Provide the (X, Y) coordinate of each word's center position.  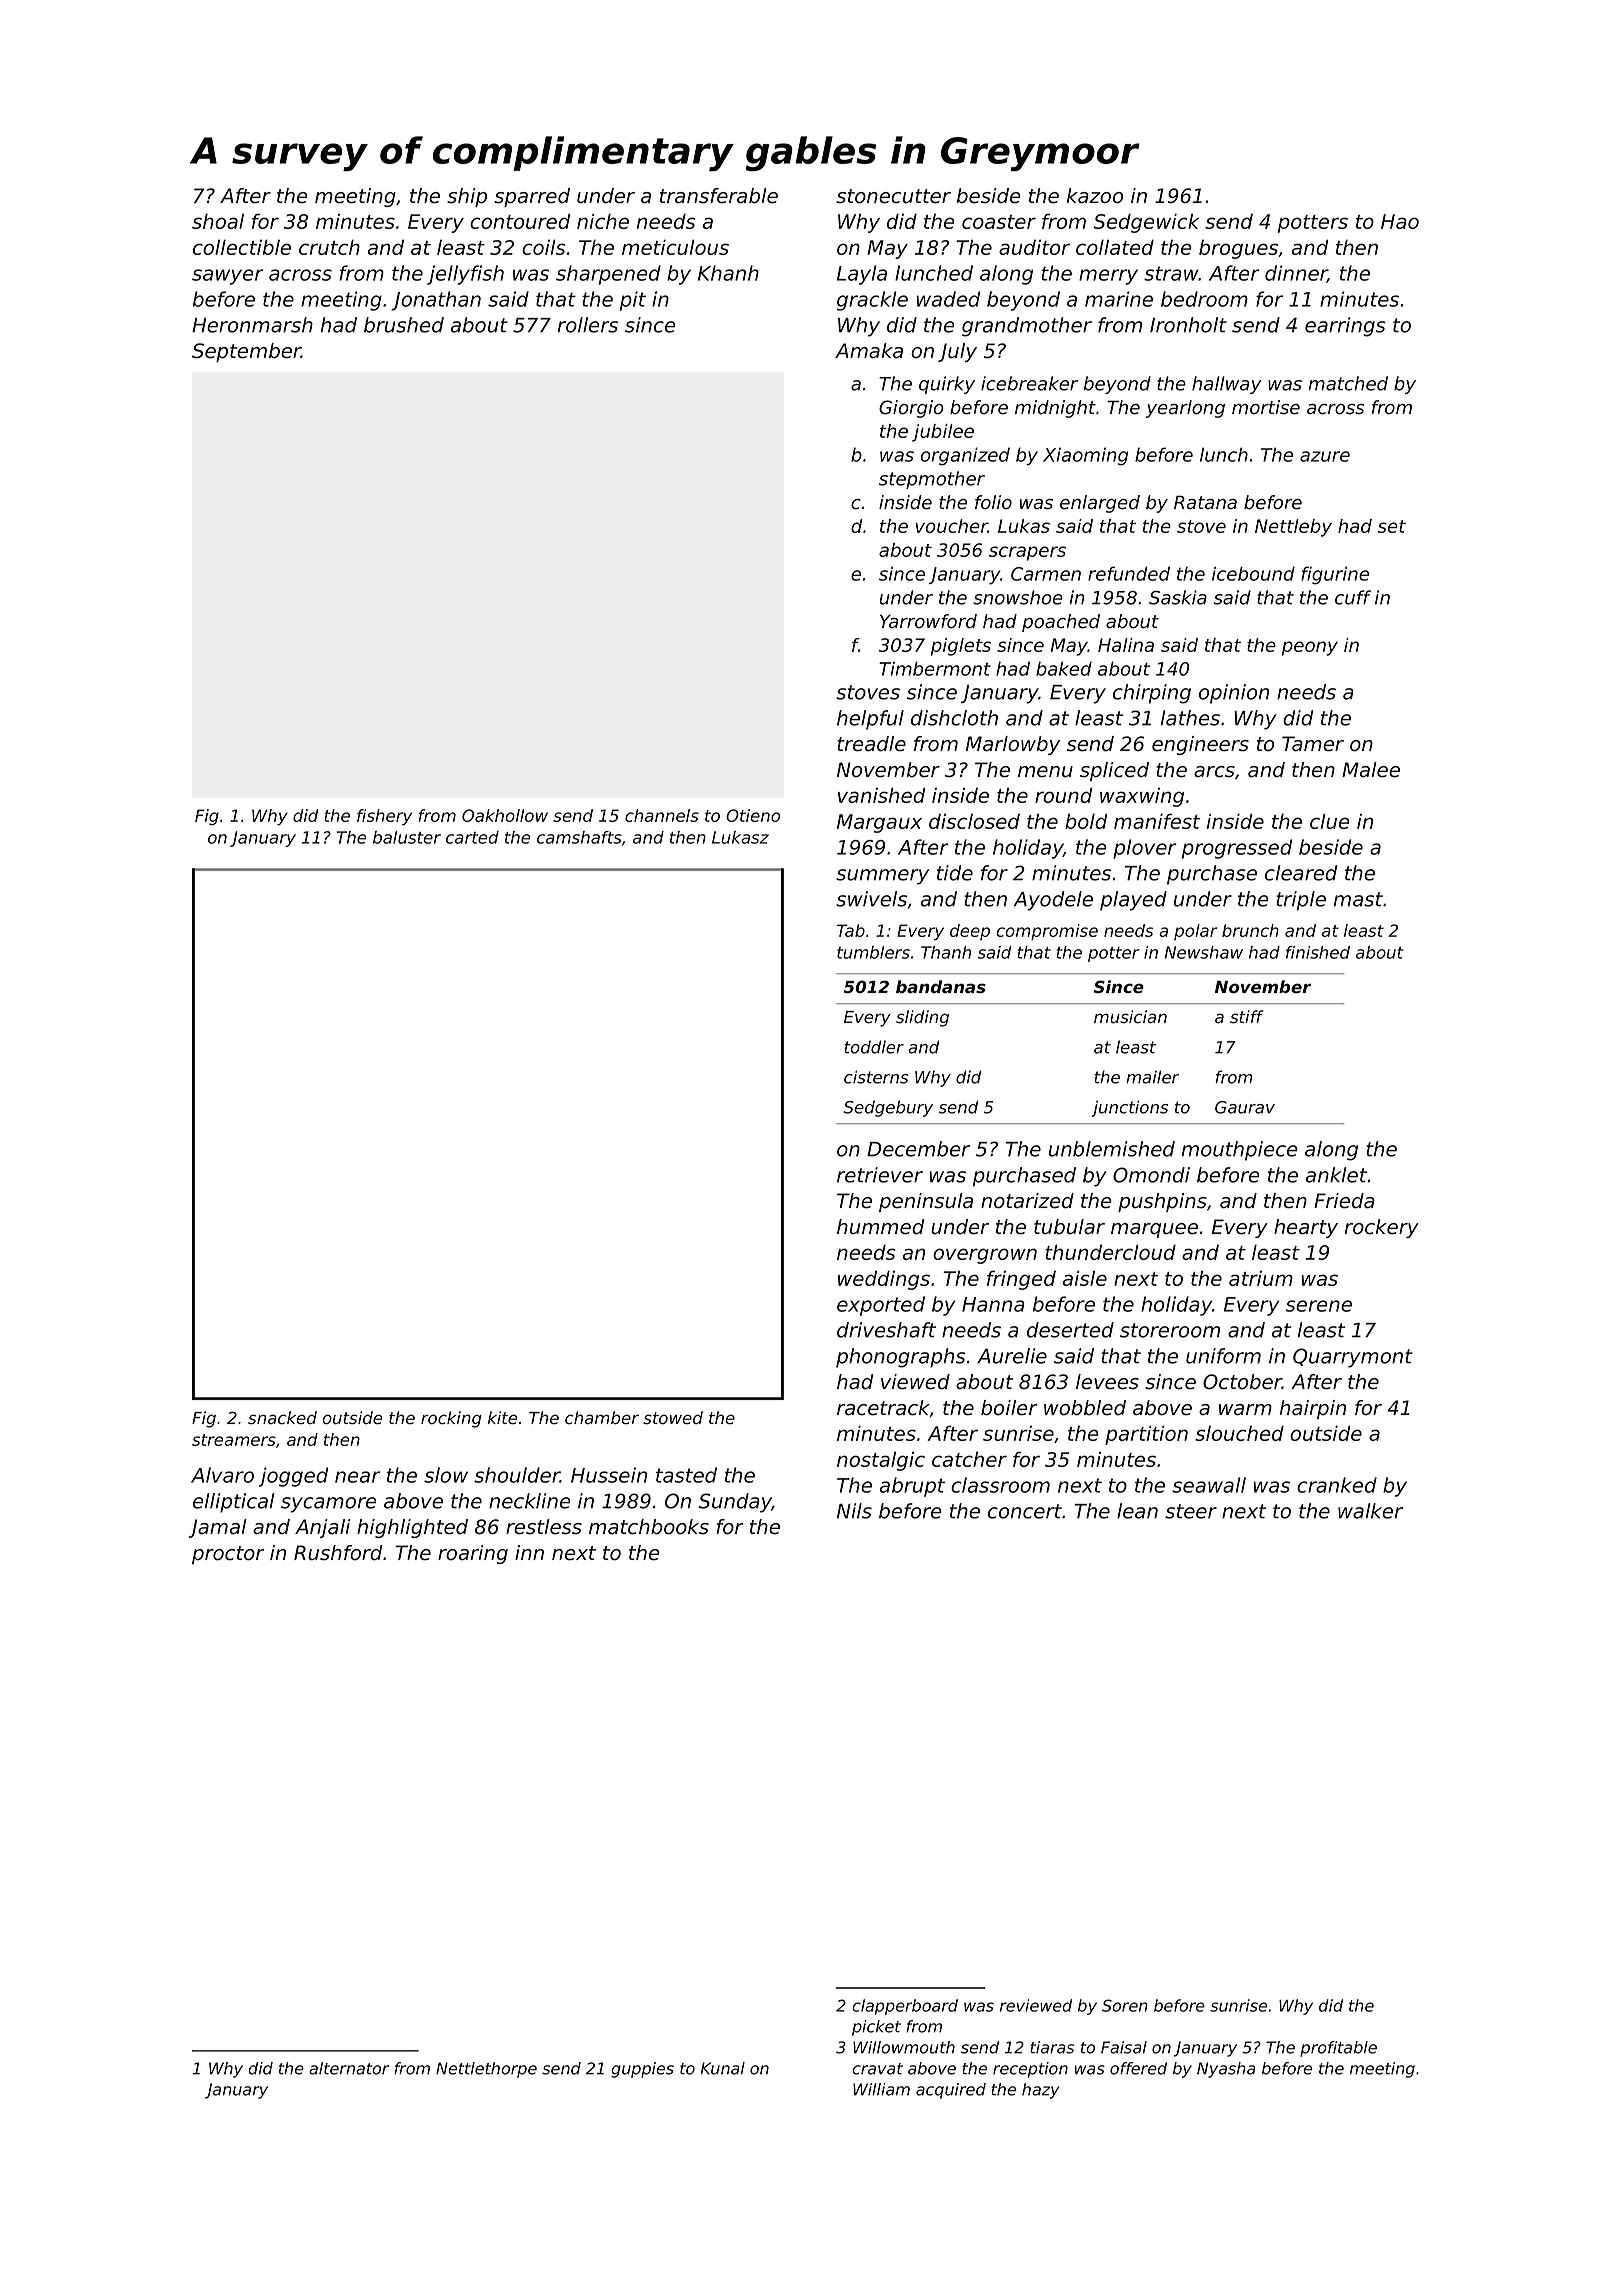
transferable (719, 196)
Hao (1400, 221)
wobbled (1085, 1408)
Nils (854, 1511)
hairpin (1313, 1409)
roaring (473, 1554)
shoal (218, 221)
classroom (1000, 1485)
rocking (451, 1419)
